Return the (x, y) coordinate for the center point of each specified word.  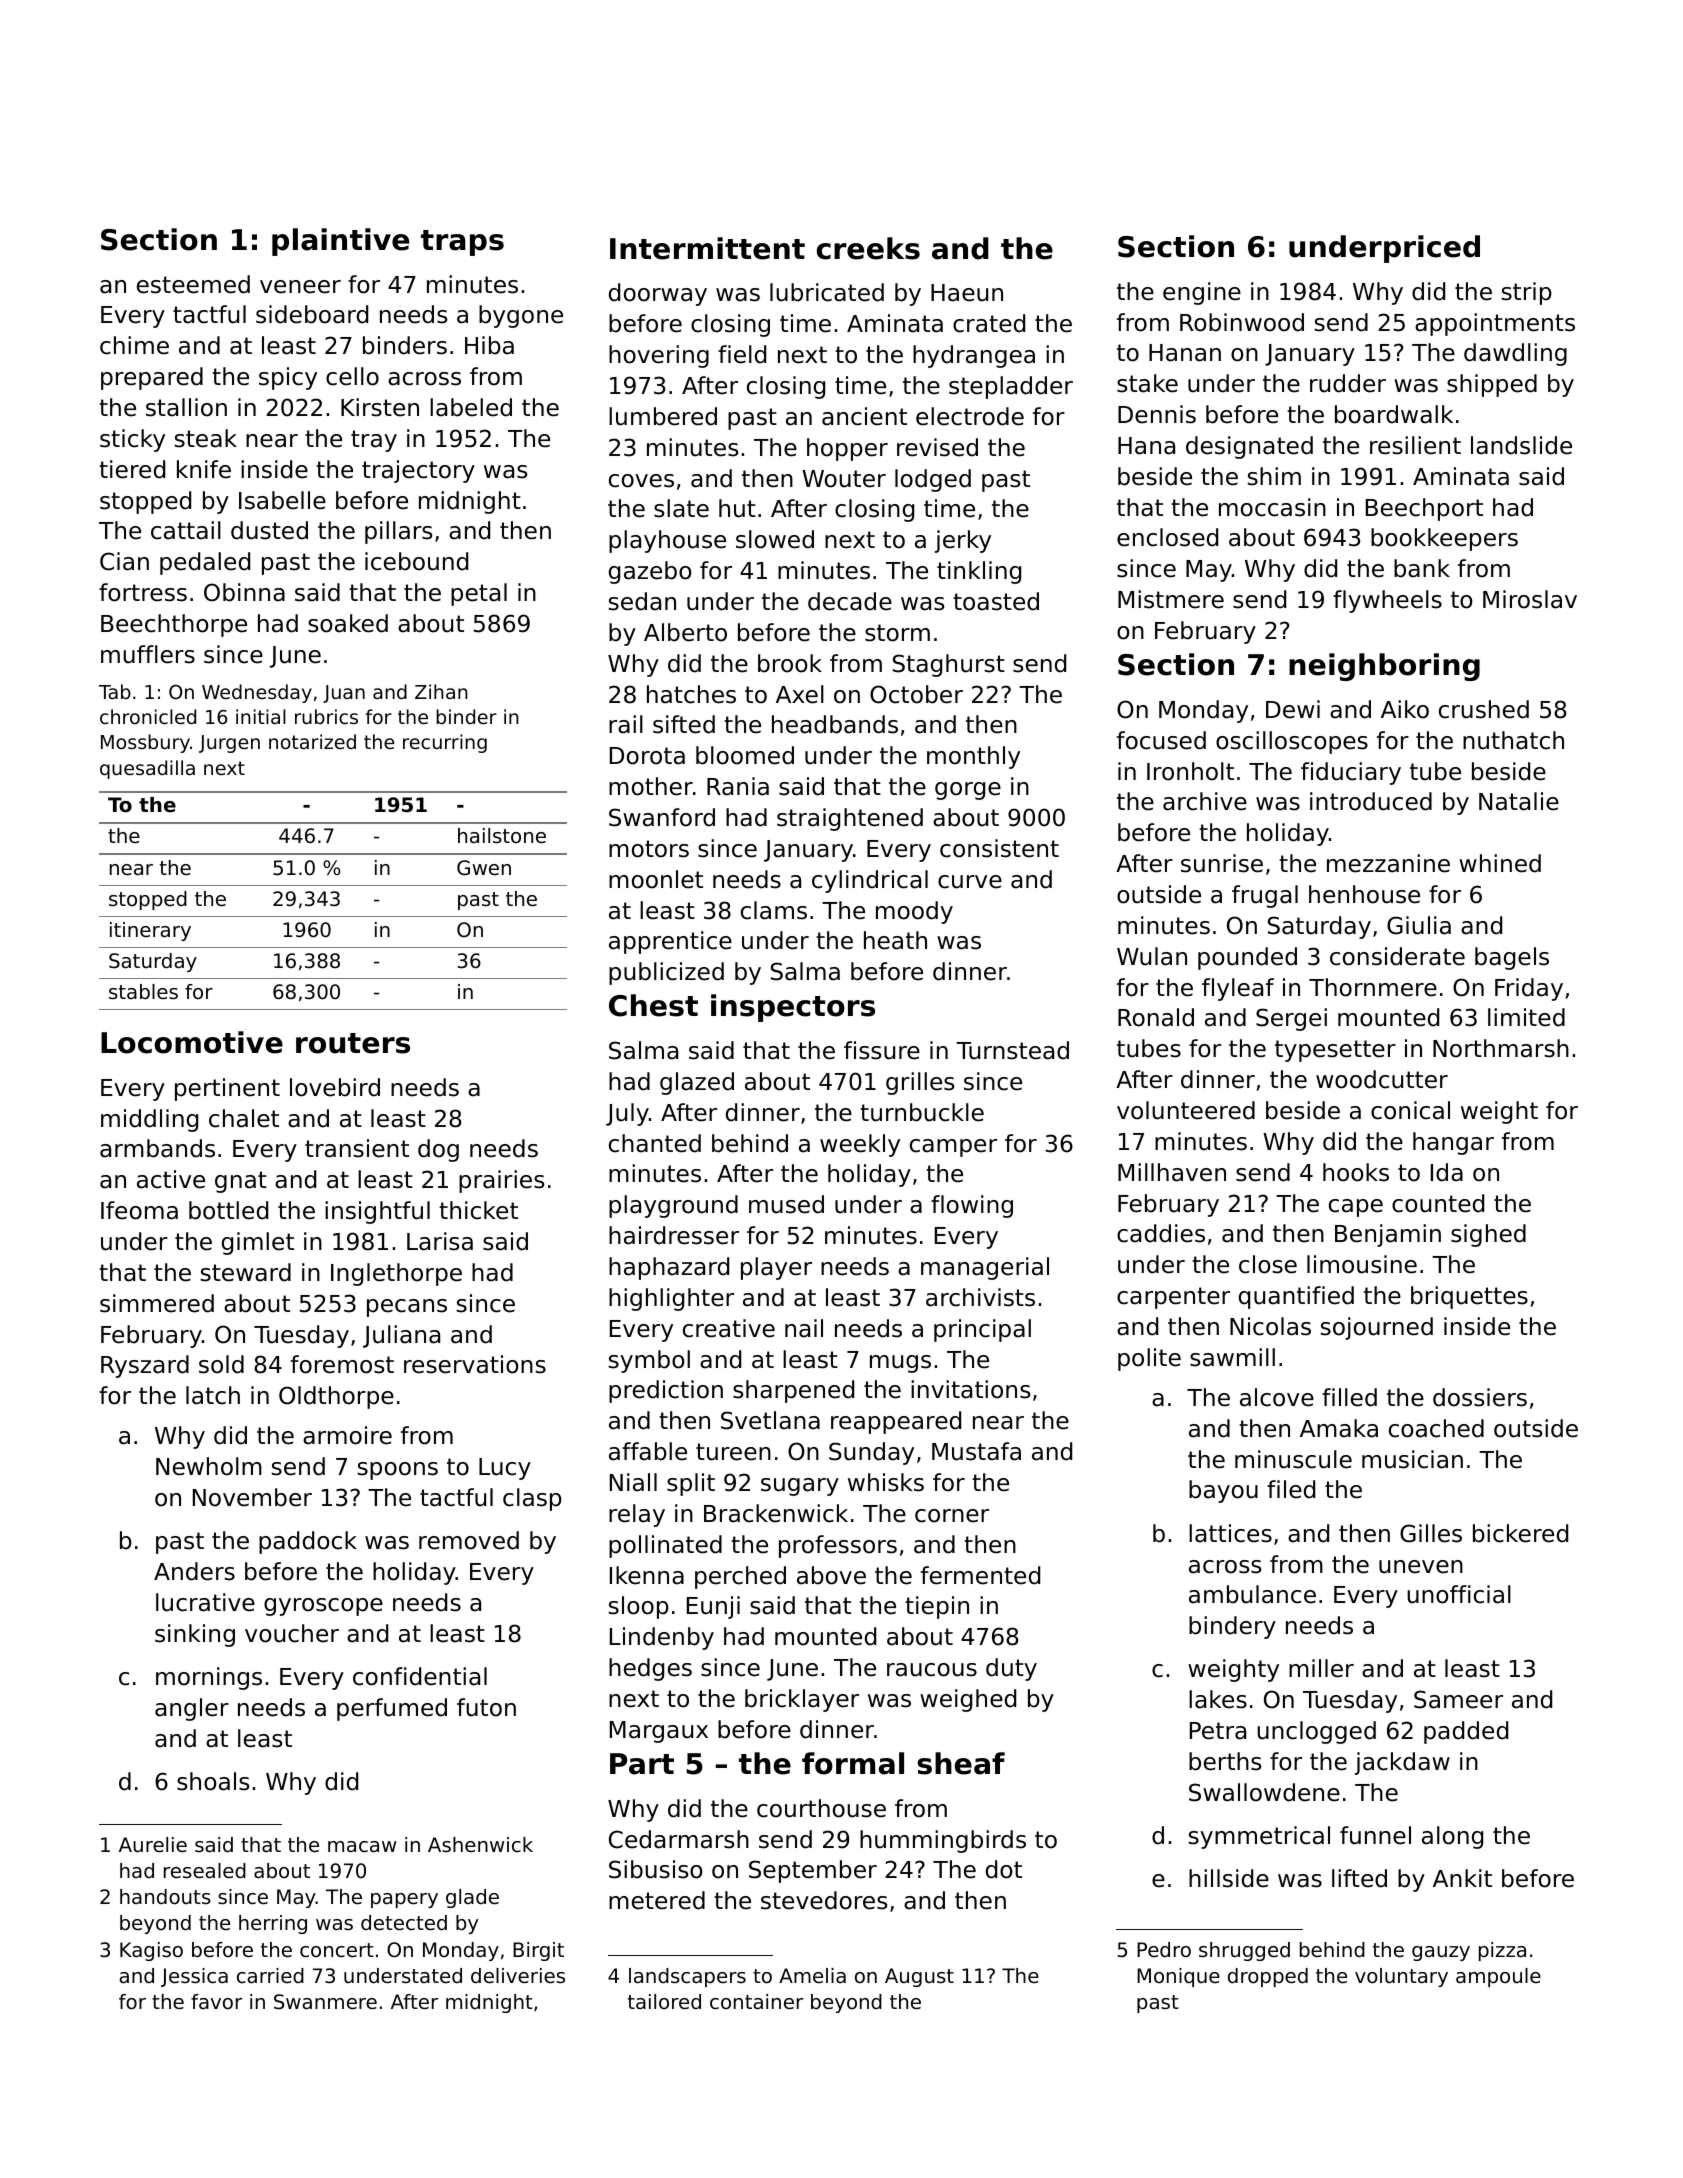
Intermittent (707, 248)
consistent (999, 848)
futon (486, 1707)
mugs (900, 1364)
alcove (1277, 1397)
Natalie (1519, 801)
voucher (292, 1633)
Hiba (489, 345)
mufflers (148, 654)
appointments (1495, 324)
